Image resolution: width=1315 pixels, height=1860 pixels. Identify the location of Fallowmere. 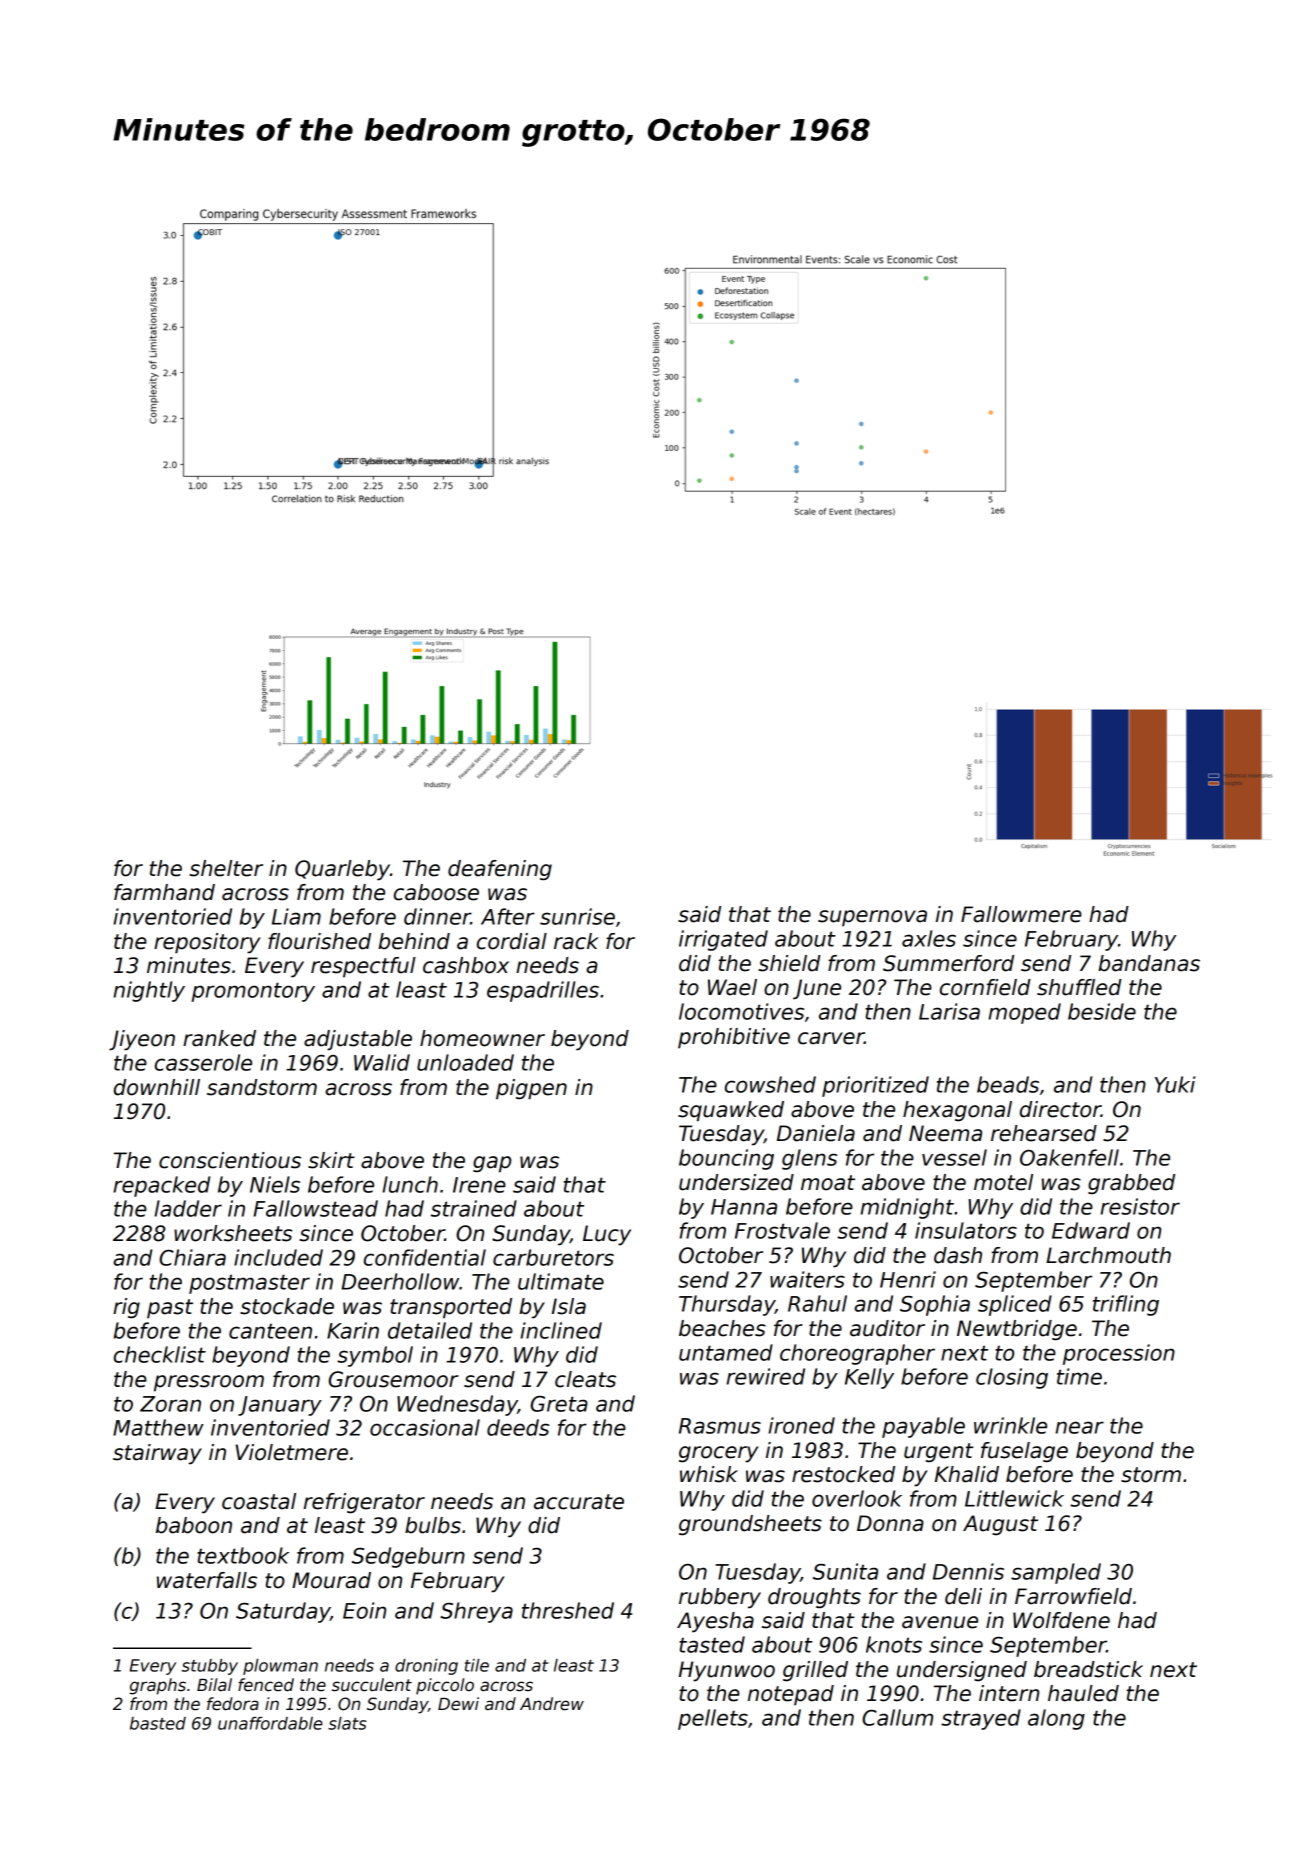
(1021, 914).
